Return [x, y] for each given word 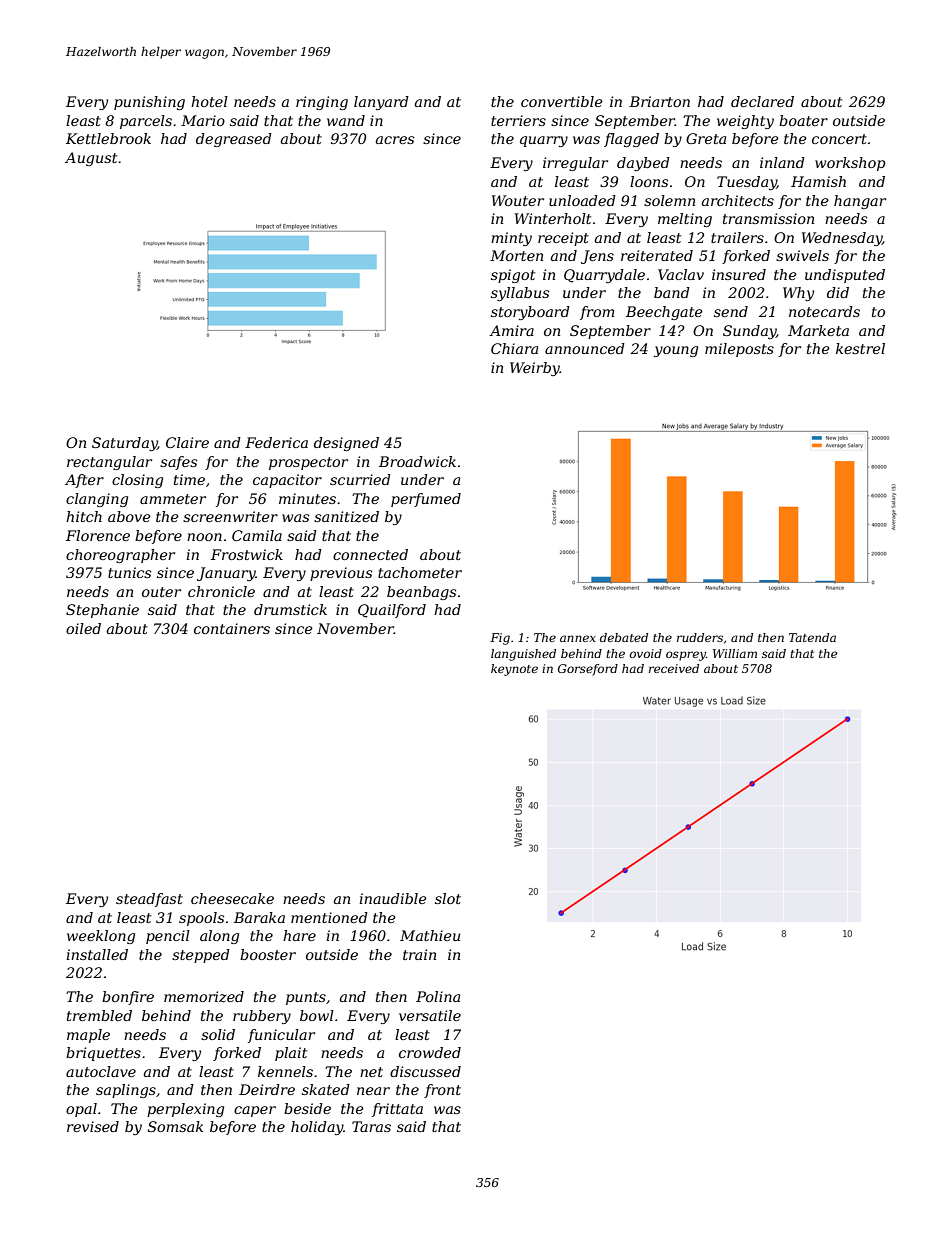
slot [448, 898]
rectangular [109, 463]
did [838, 292]
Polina [438, 996]
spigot [513, 276]
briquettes [103, 1054]
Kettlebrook [108, 138]
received [674, 668]
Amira [511, 330]
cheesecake [232, 898]
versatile [430, 1015]
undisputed [845, 276]
